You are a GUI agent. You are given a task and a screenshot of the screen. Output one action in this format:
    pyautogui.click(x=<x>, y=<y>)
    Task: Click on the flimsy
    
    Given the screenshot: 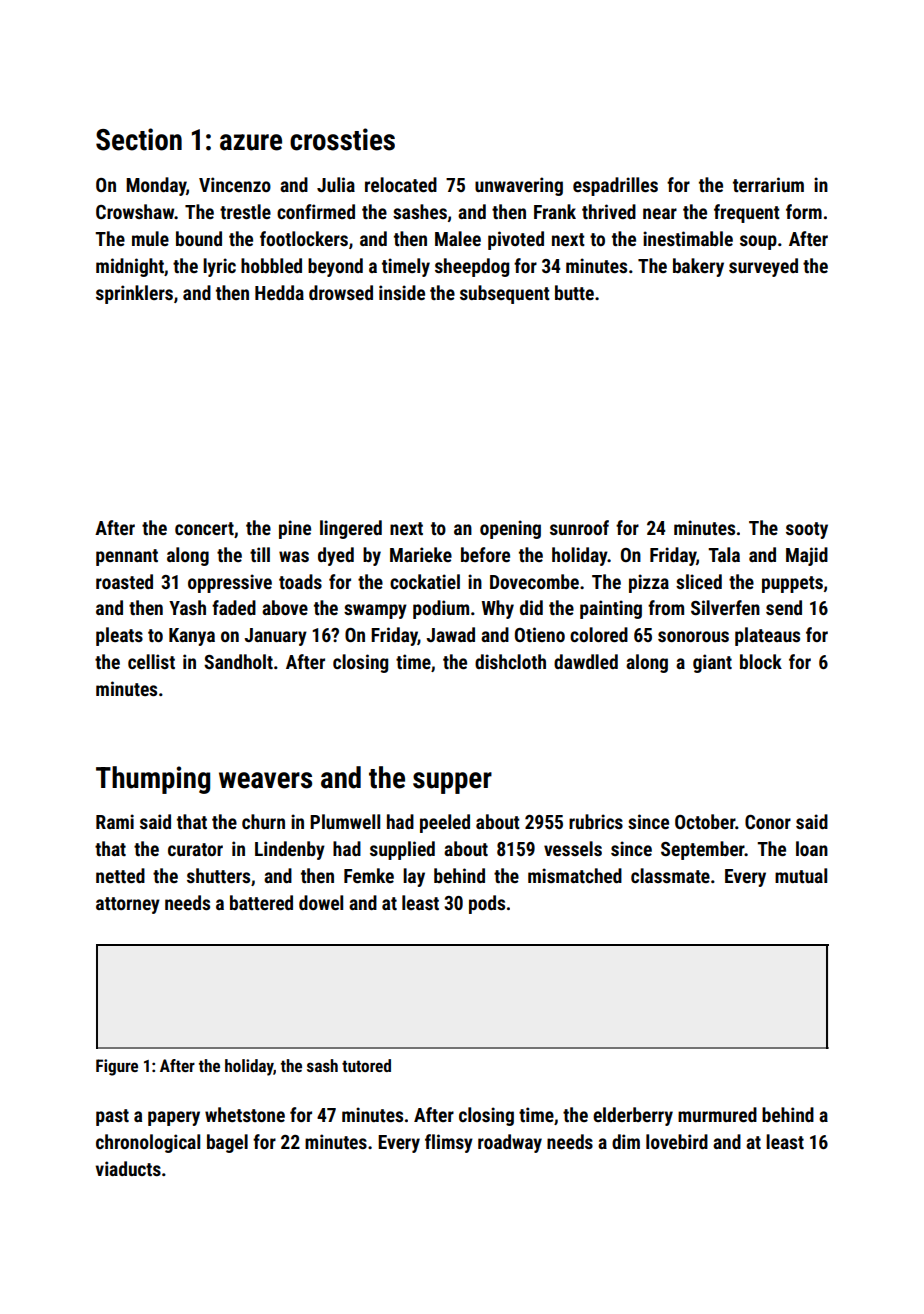 What is the action you would take?
    pyautogui.click(x=449, y=1143)
